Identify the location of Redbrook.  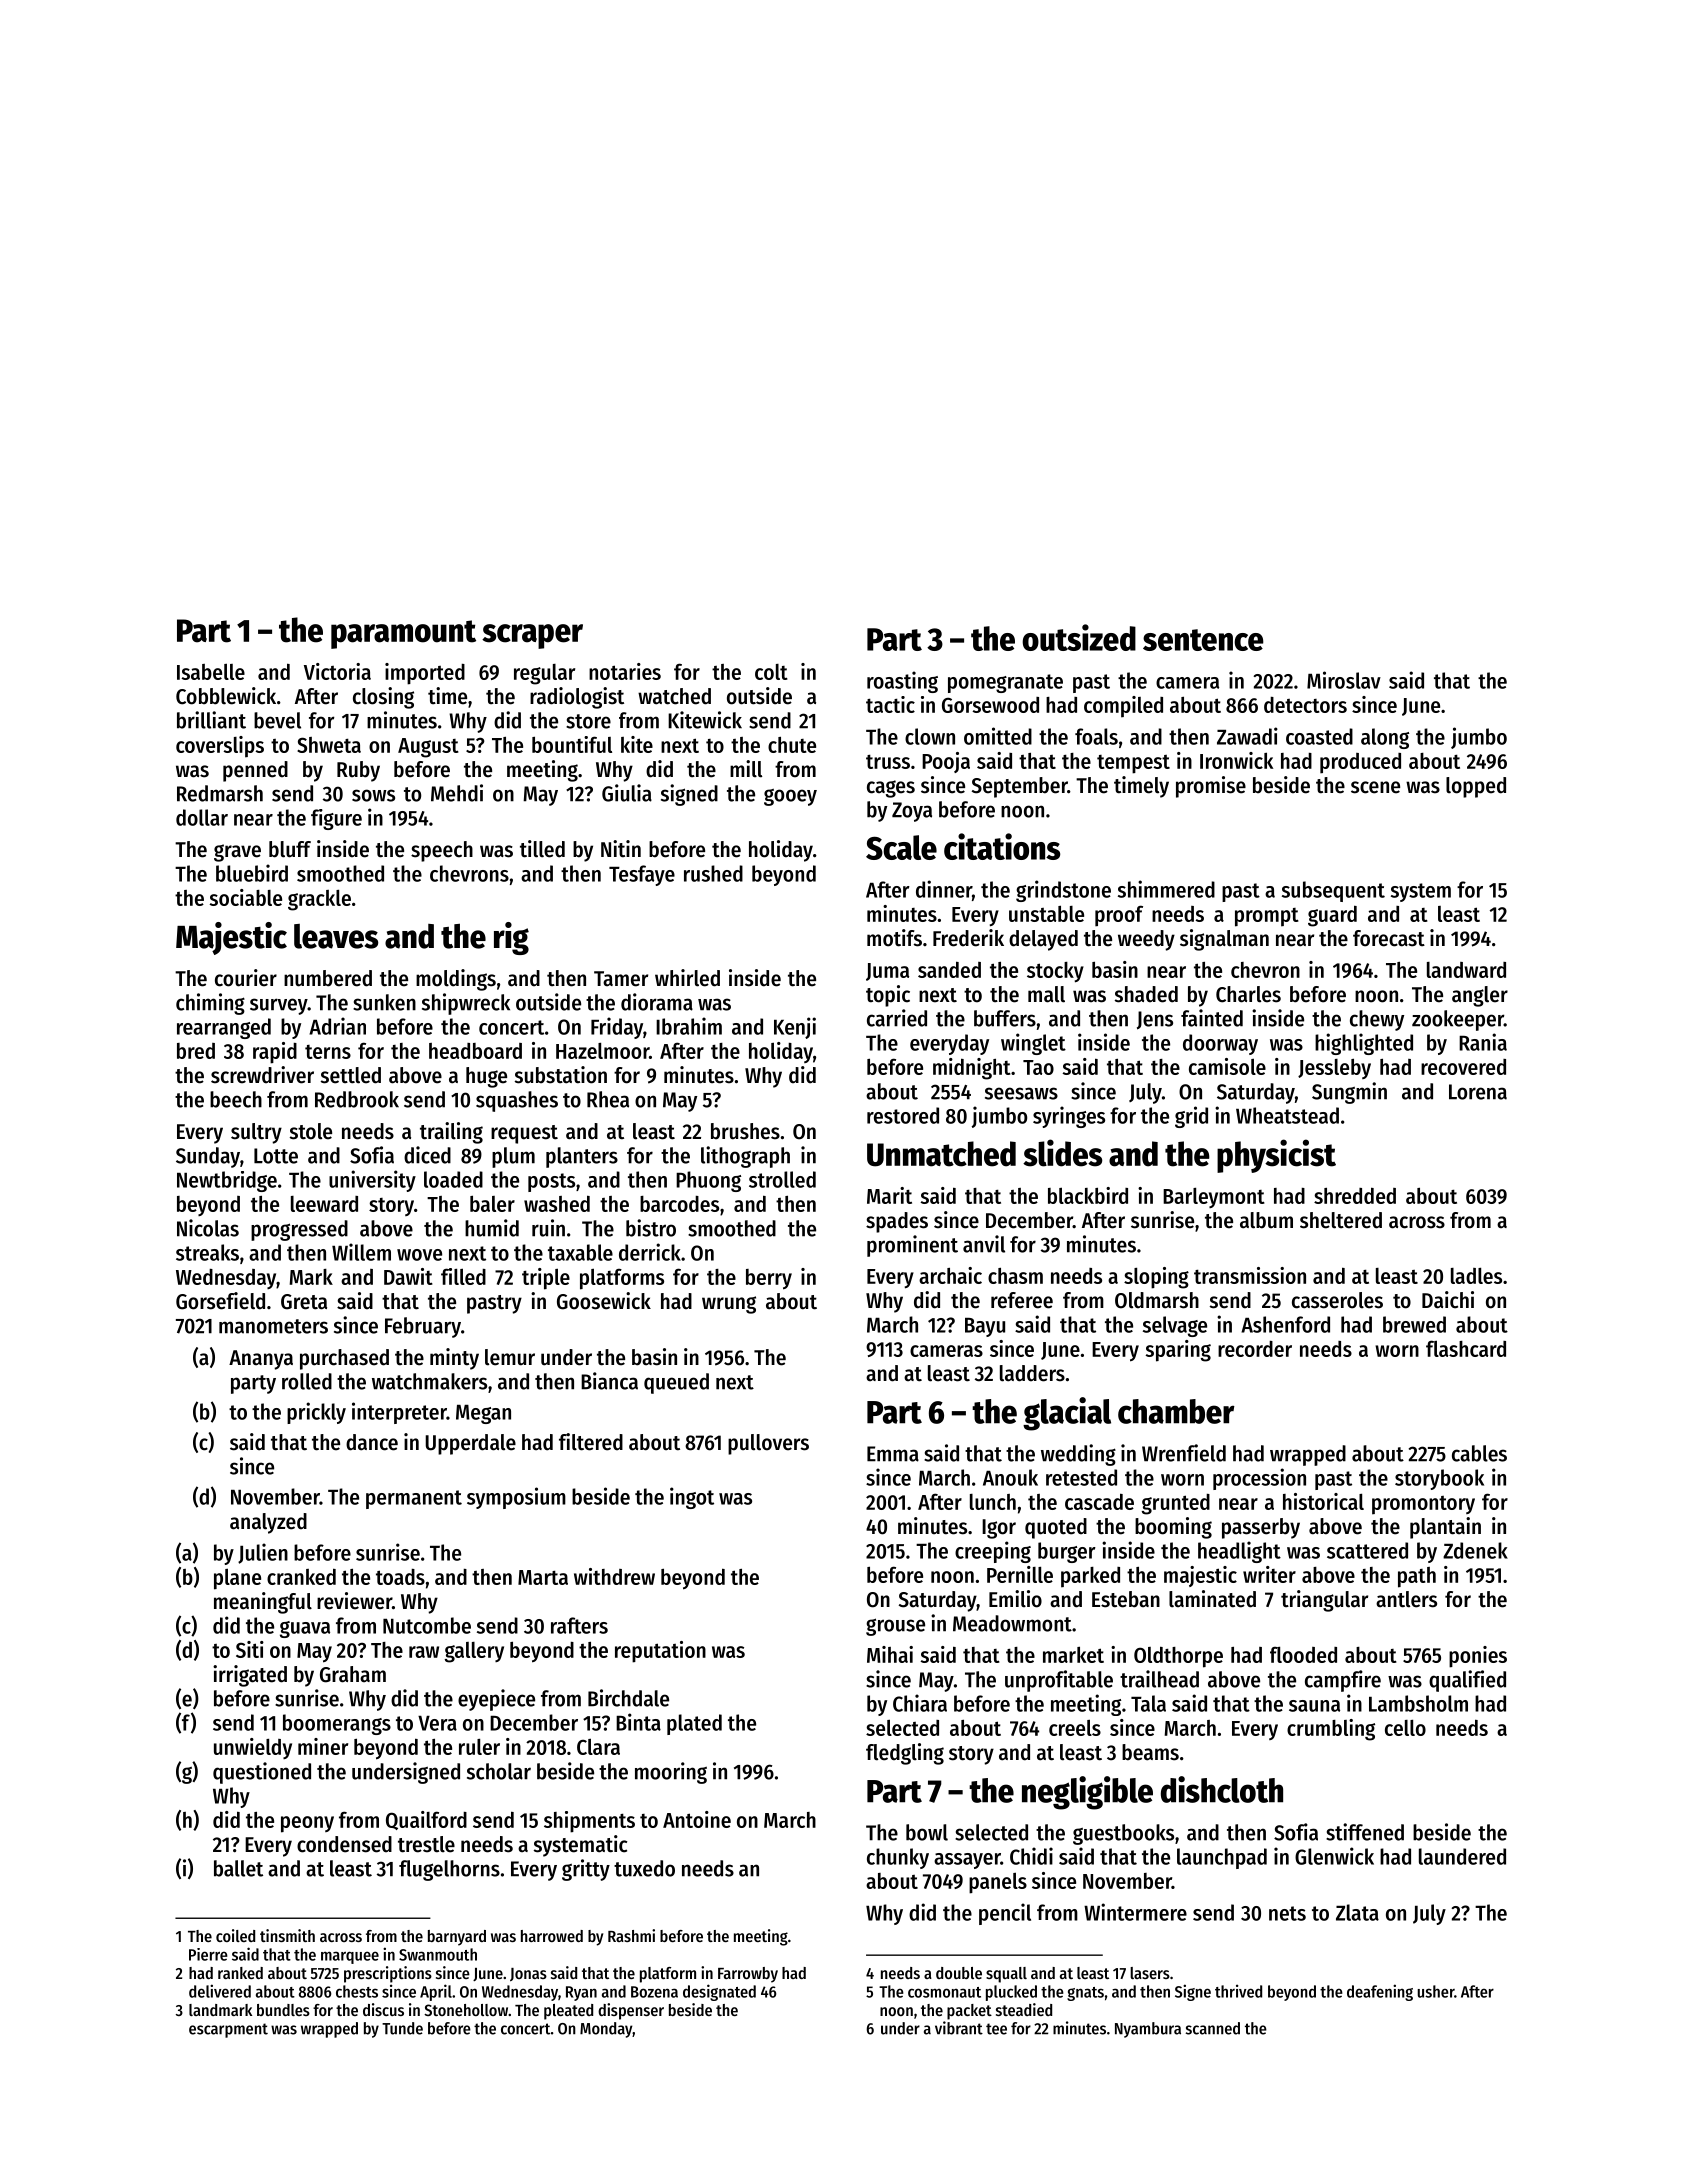
(357, 1099).
